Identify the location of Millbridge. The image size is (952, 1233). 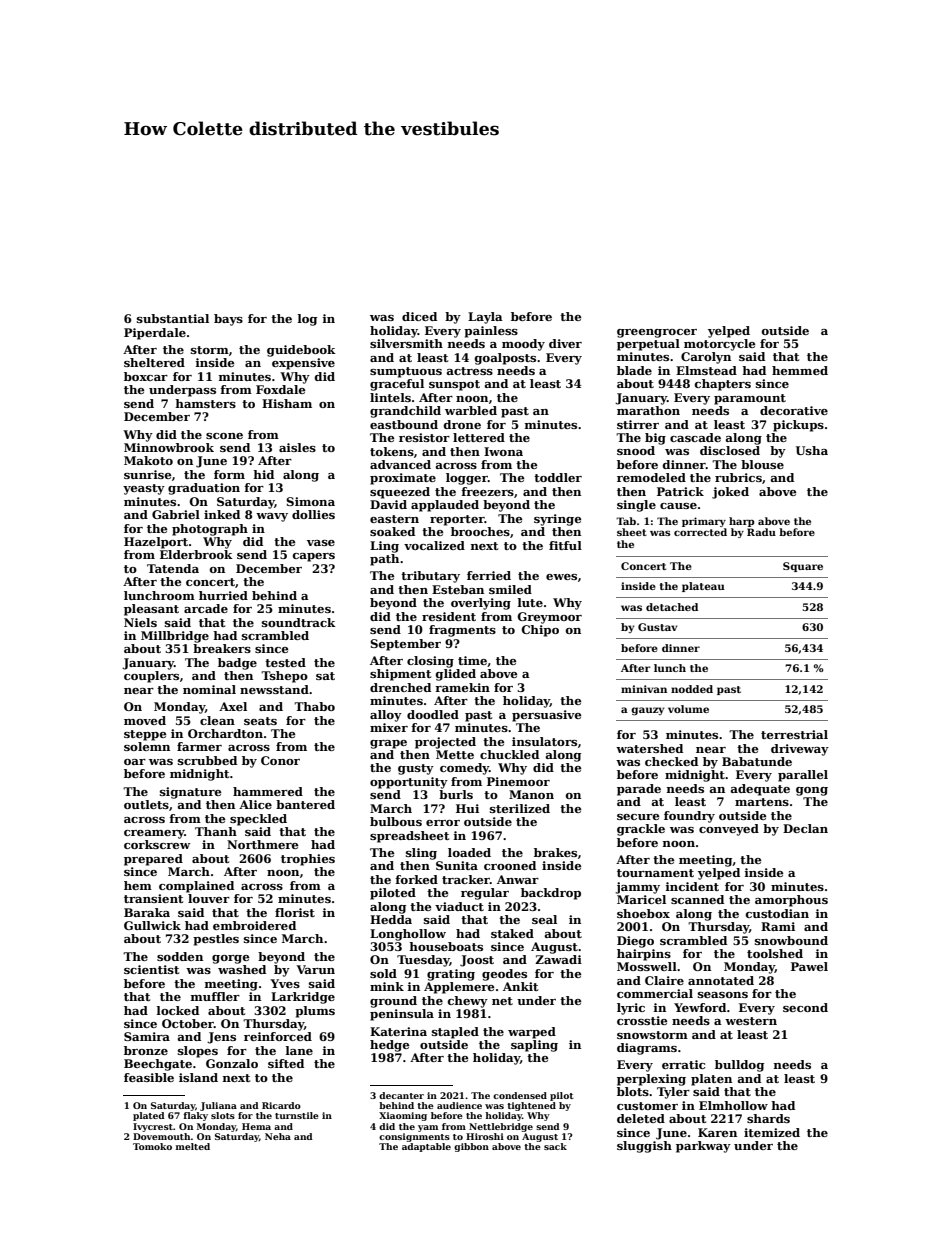
(175, 637).
